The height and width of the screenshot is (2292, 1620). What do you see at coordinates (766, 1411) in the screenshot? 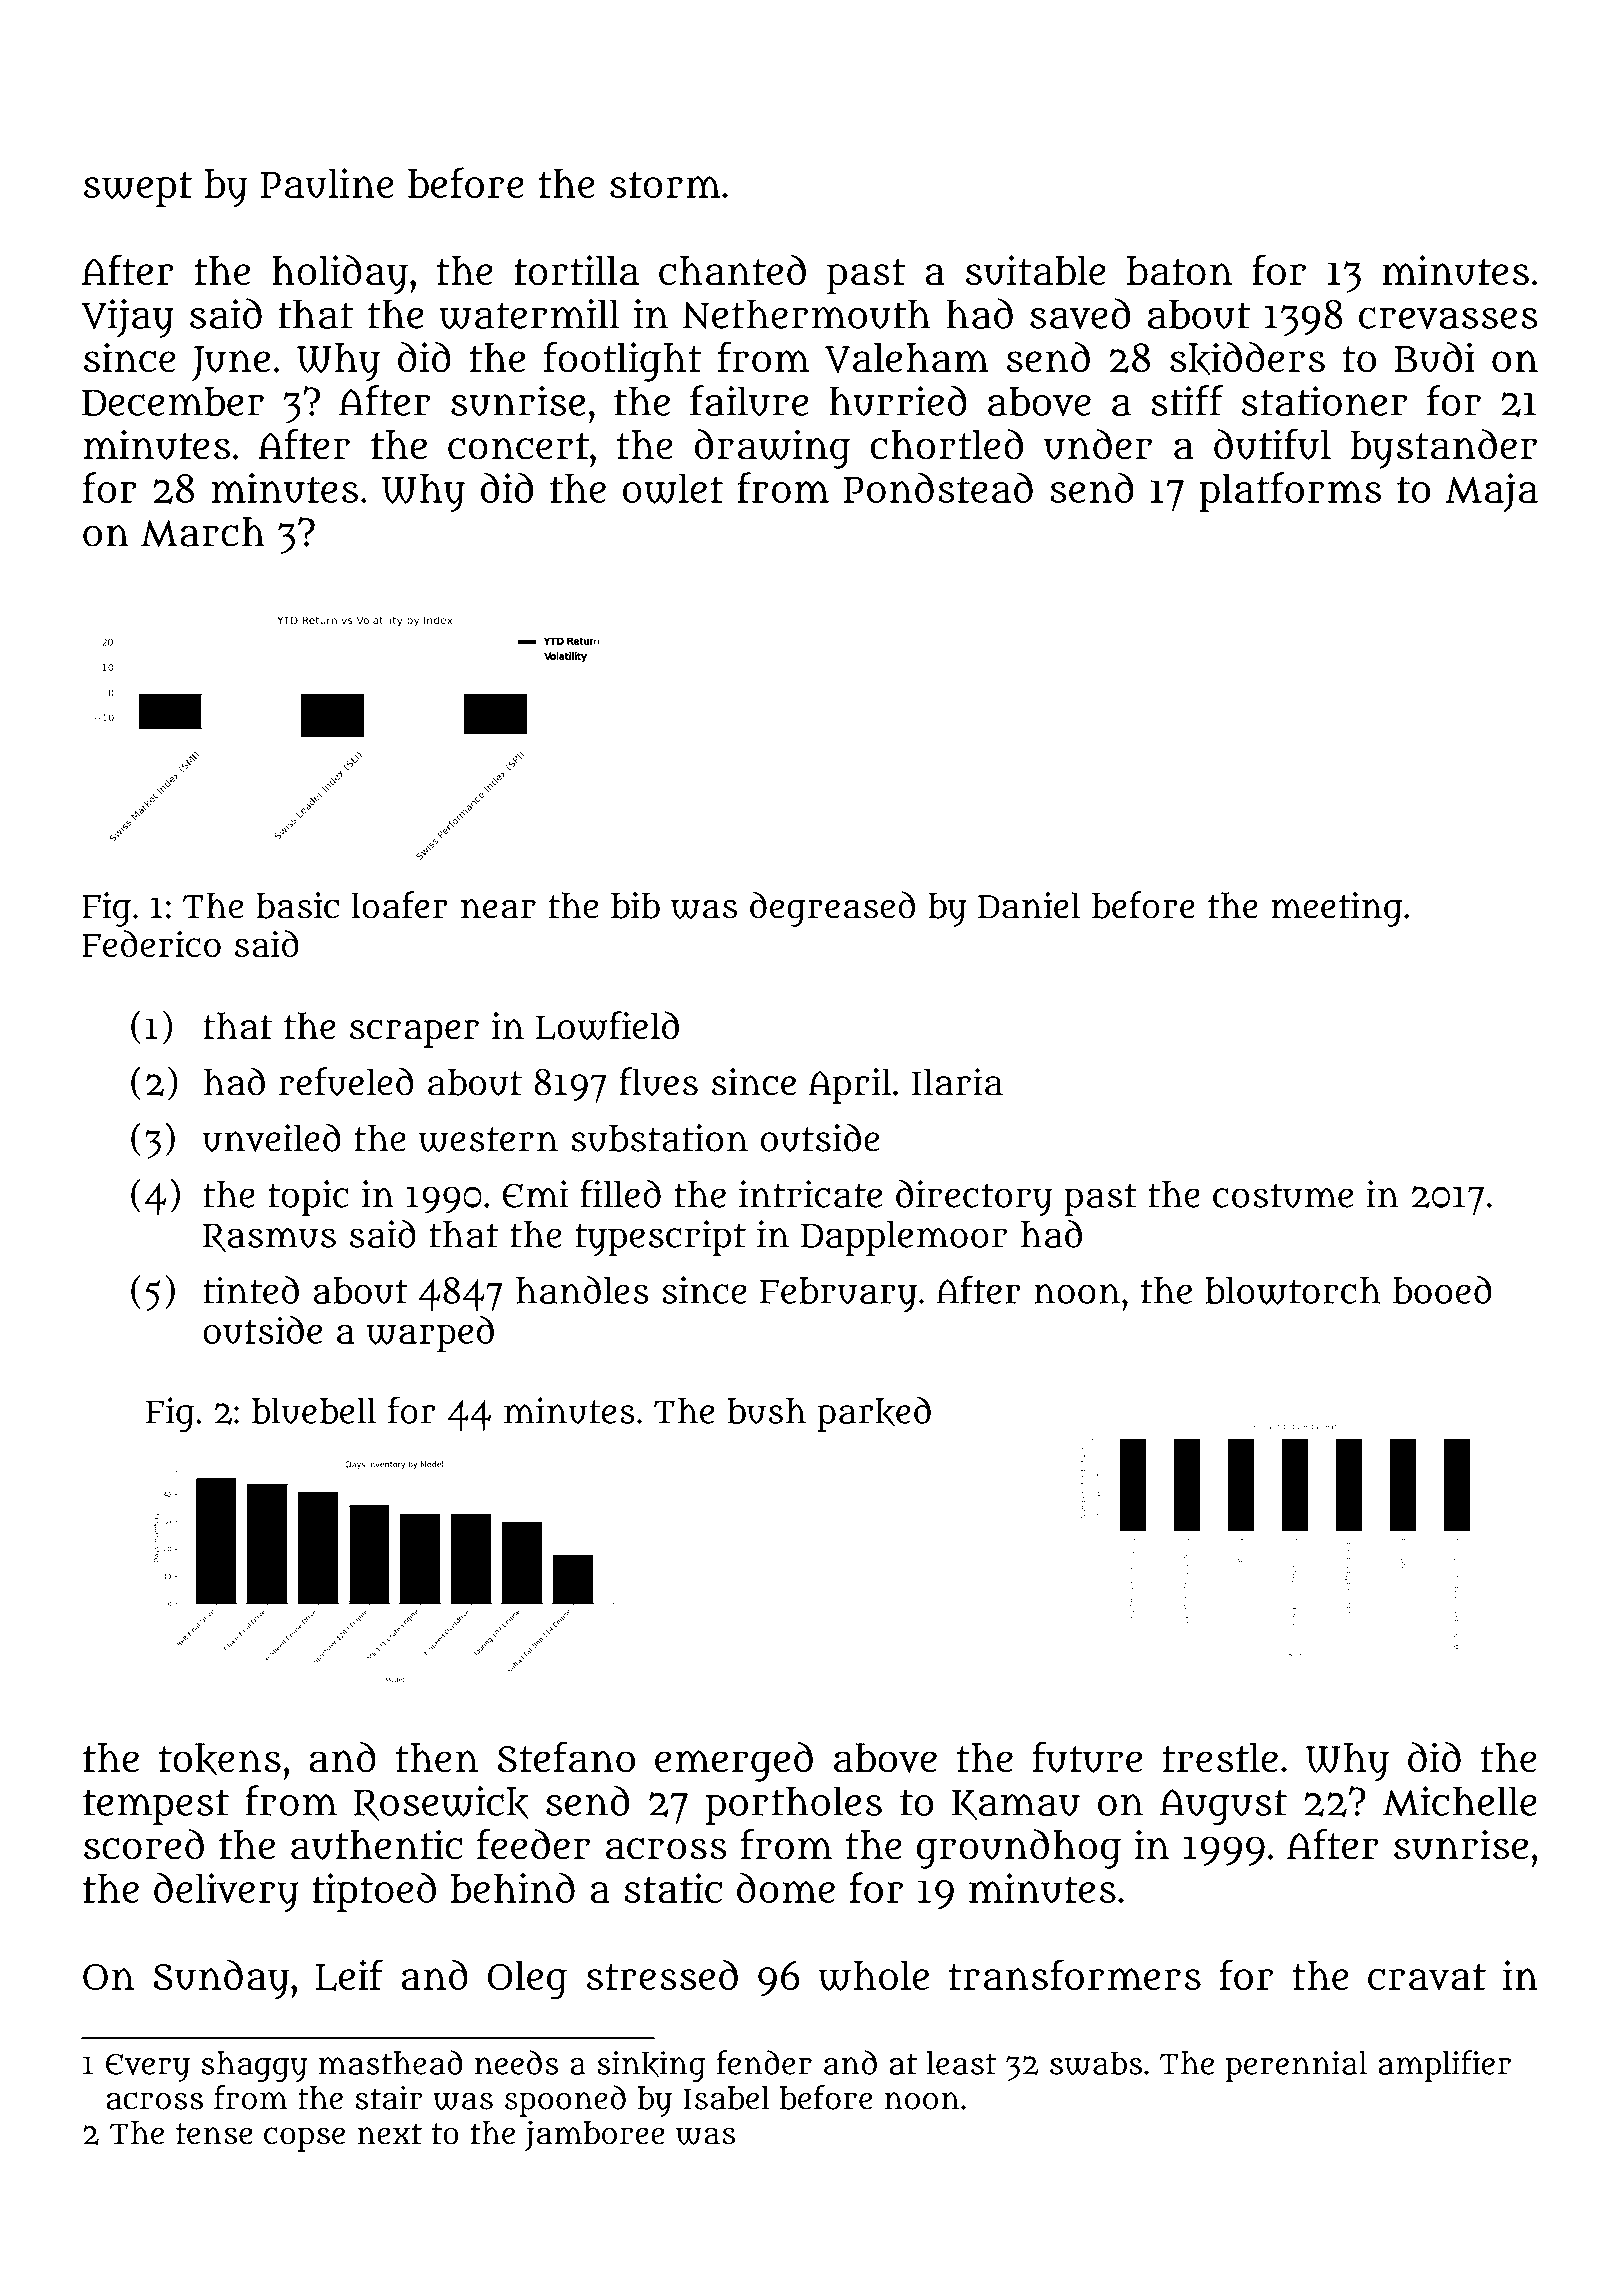
I see `bush` at bounding box center [766, 1411].
